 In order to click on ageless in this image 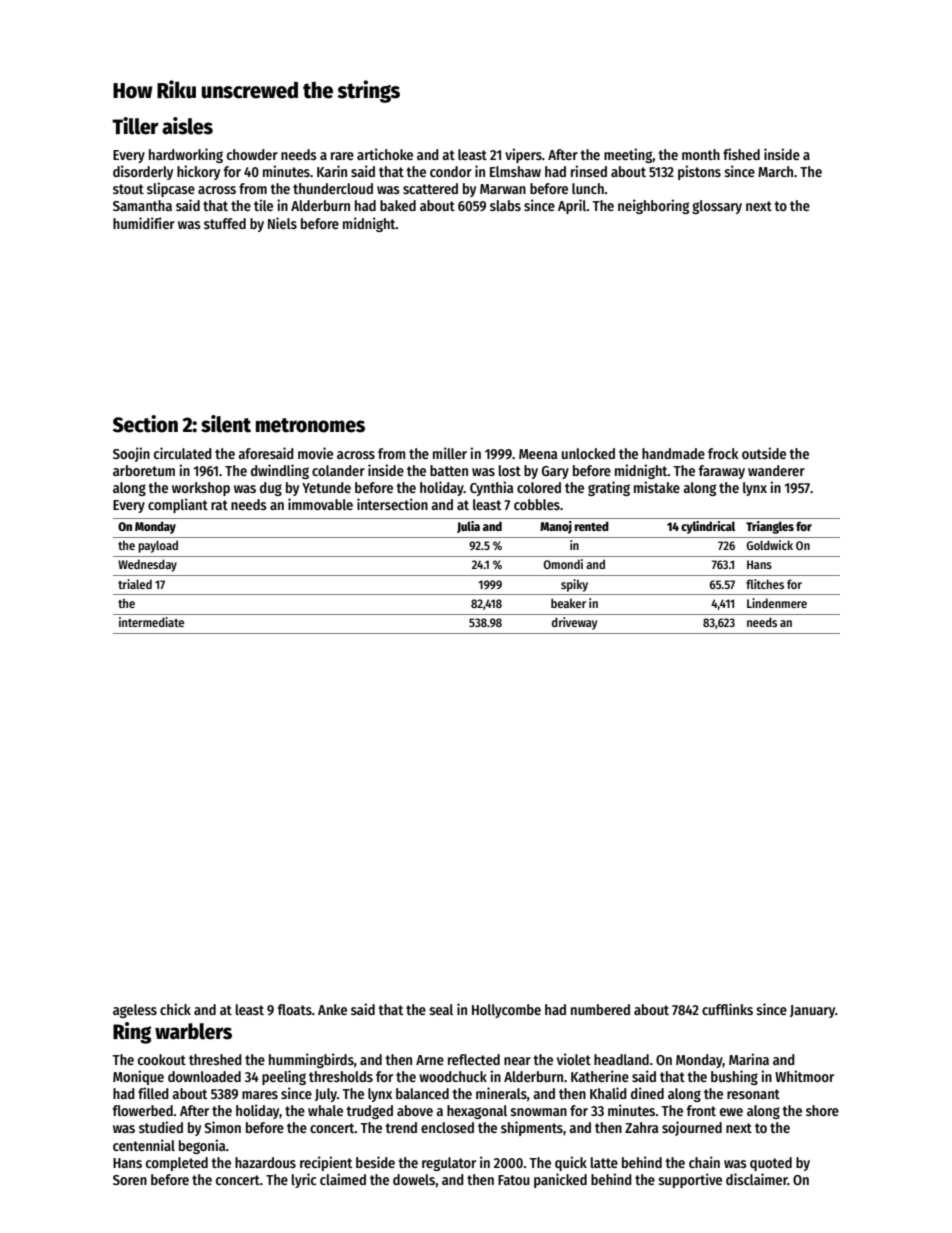, I will do `click(135, 1011)`.
